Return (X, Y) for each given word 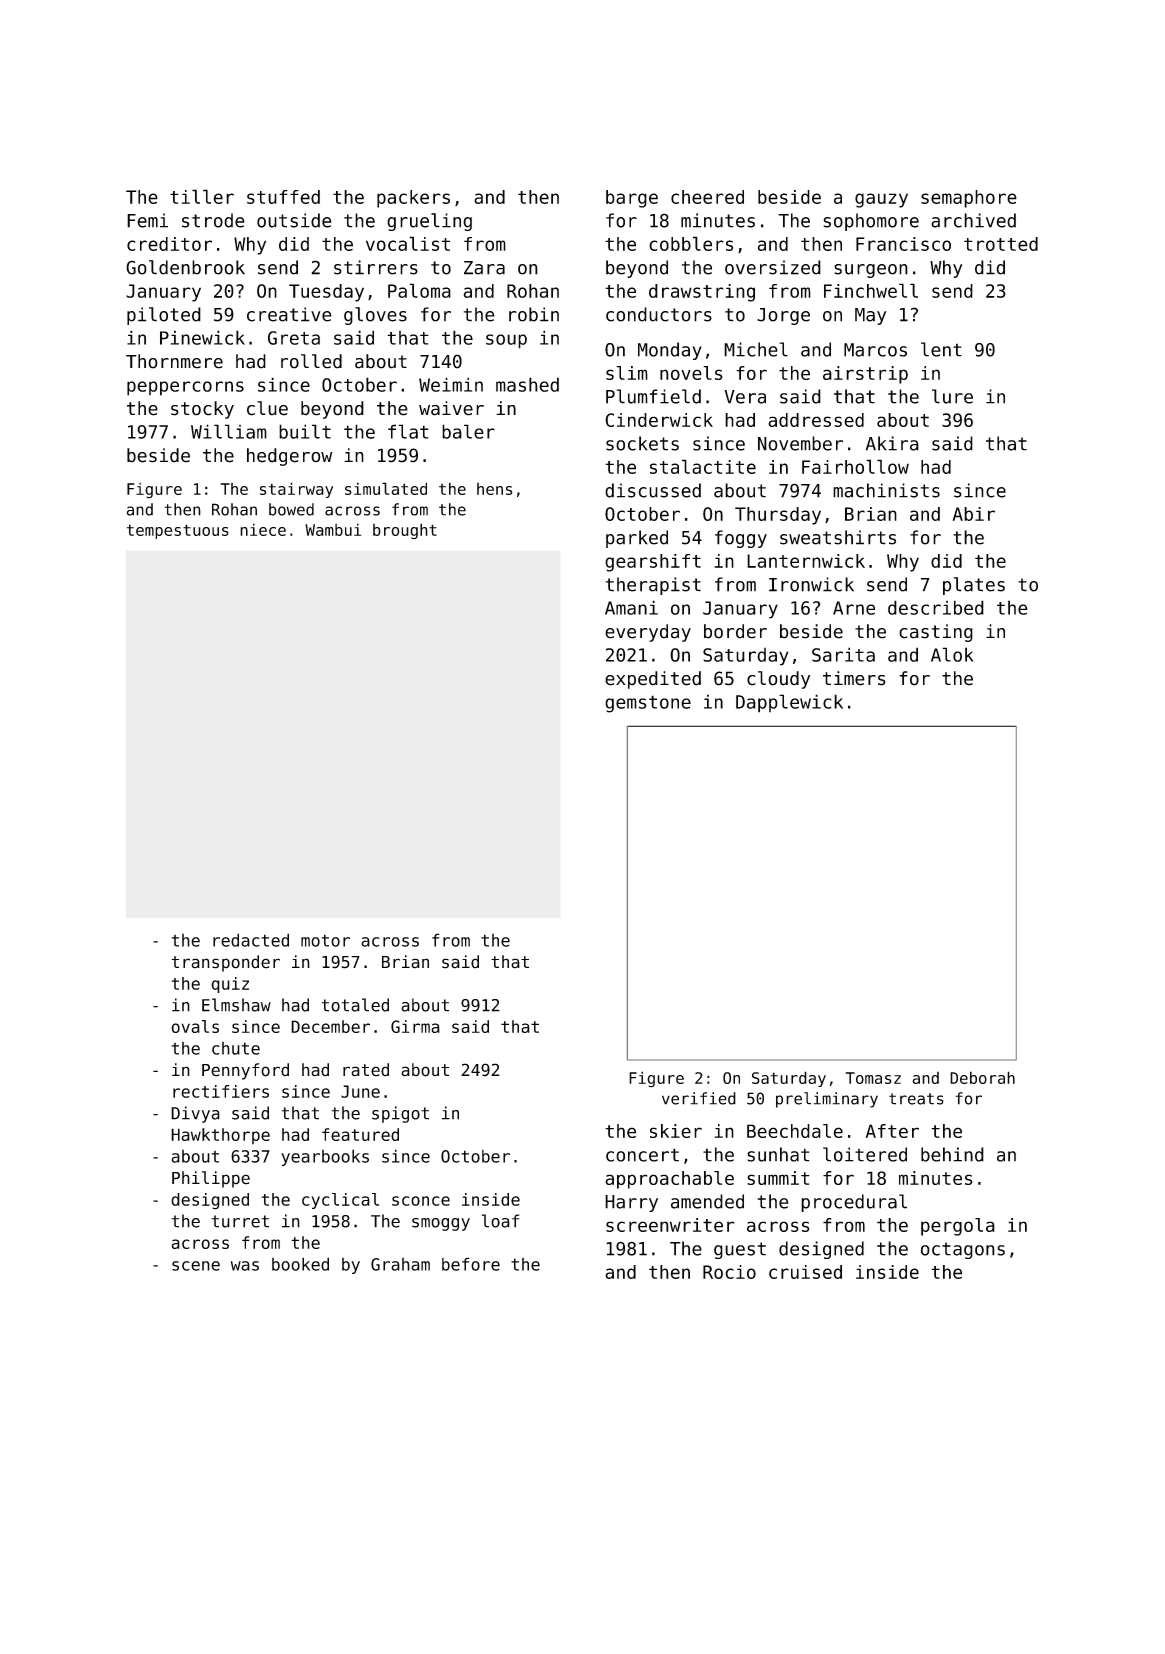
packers (413, 199)
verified (699, 1098)
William (229, 431)
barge (632, 199)
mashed (527, 384)
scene (196, 1266)
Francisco (903, 244)
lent (941, 349)
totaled (355, 1005)
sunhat (778, 1154)
